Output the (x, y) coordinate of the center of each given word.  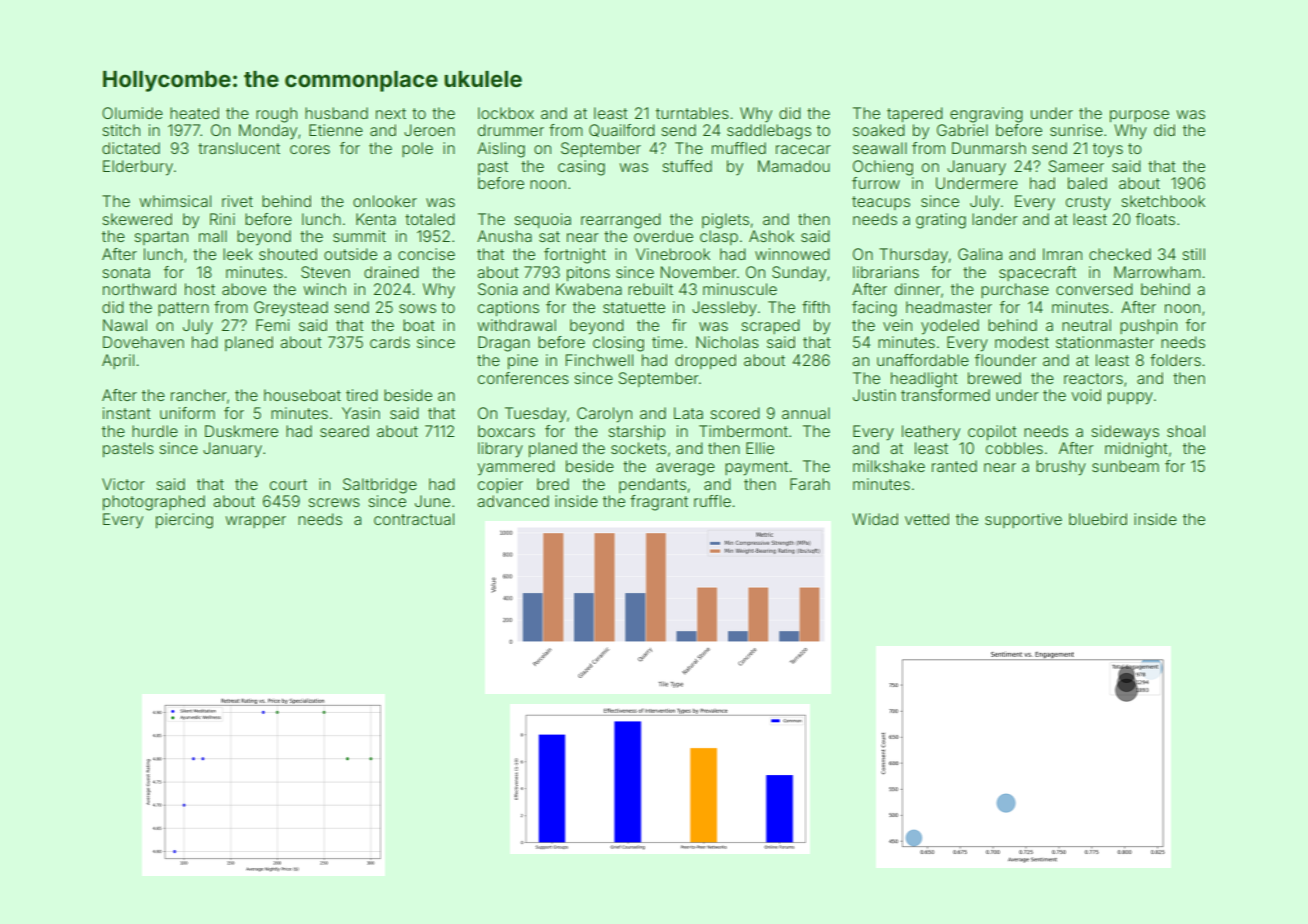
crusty (1088, 203)
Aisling (501, 150)
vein (897, 325)
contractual (414, 519)
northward (139, 289)
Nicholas (727, 342)
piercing (184, 521)
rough (276, 115)
